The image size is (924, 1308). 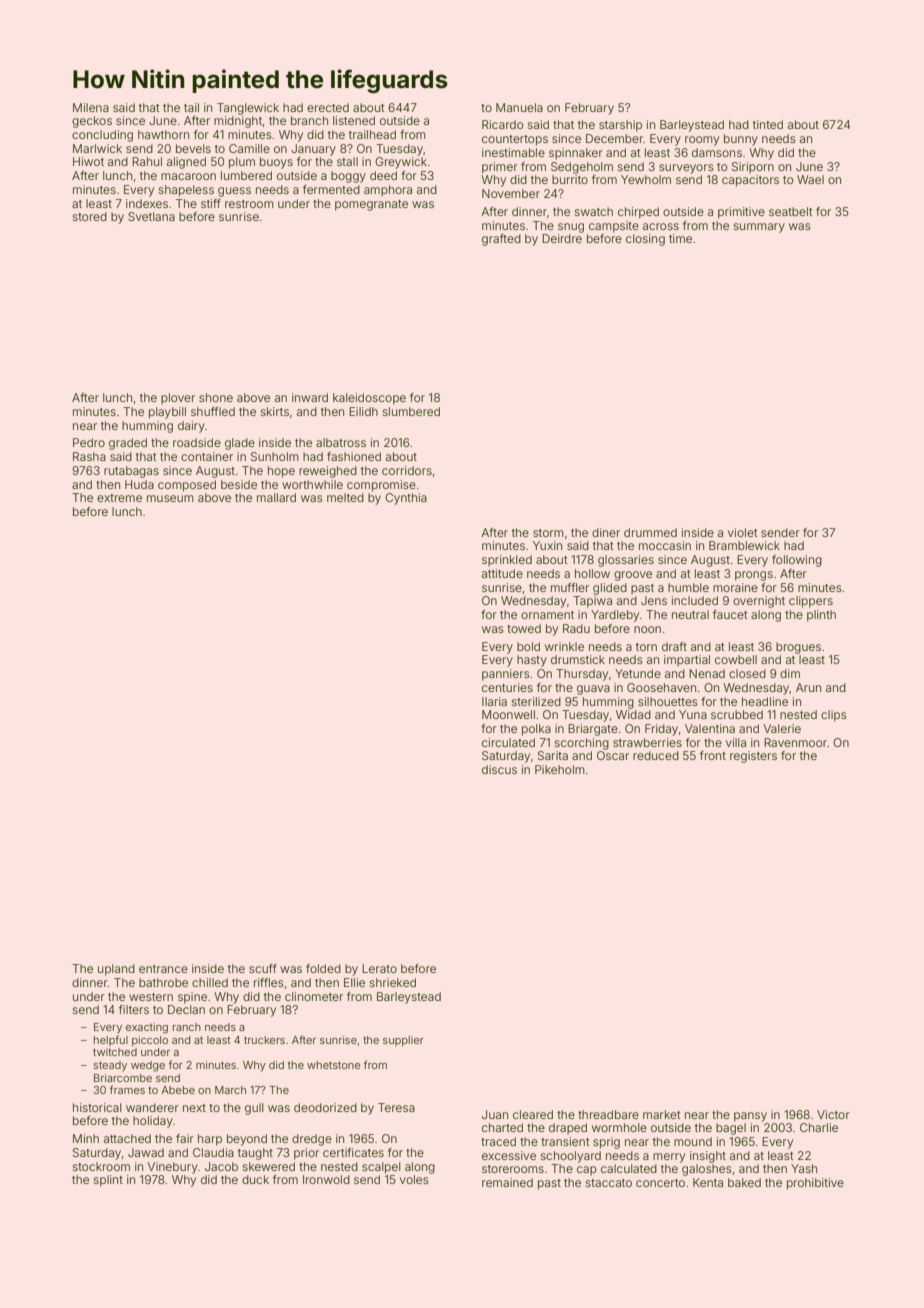 I want to click on Ravenmoor, so click(x=795, y=742).
